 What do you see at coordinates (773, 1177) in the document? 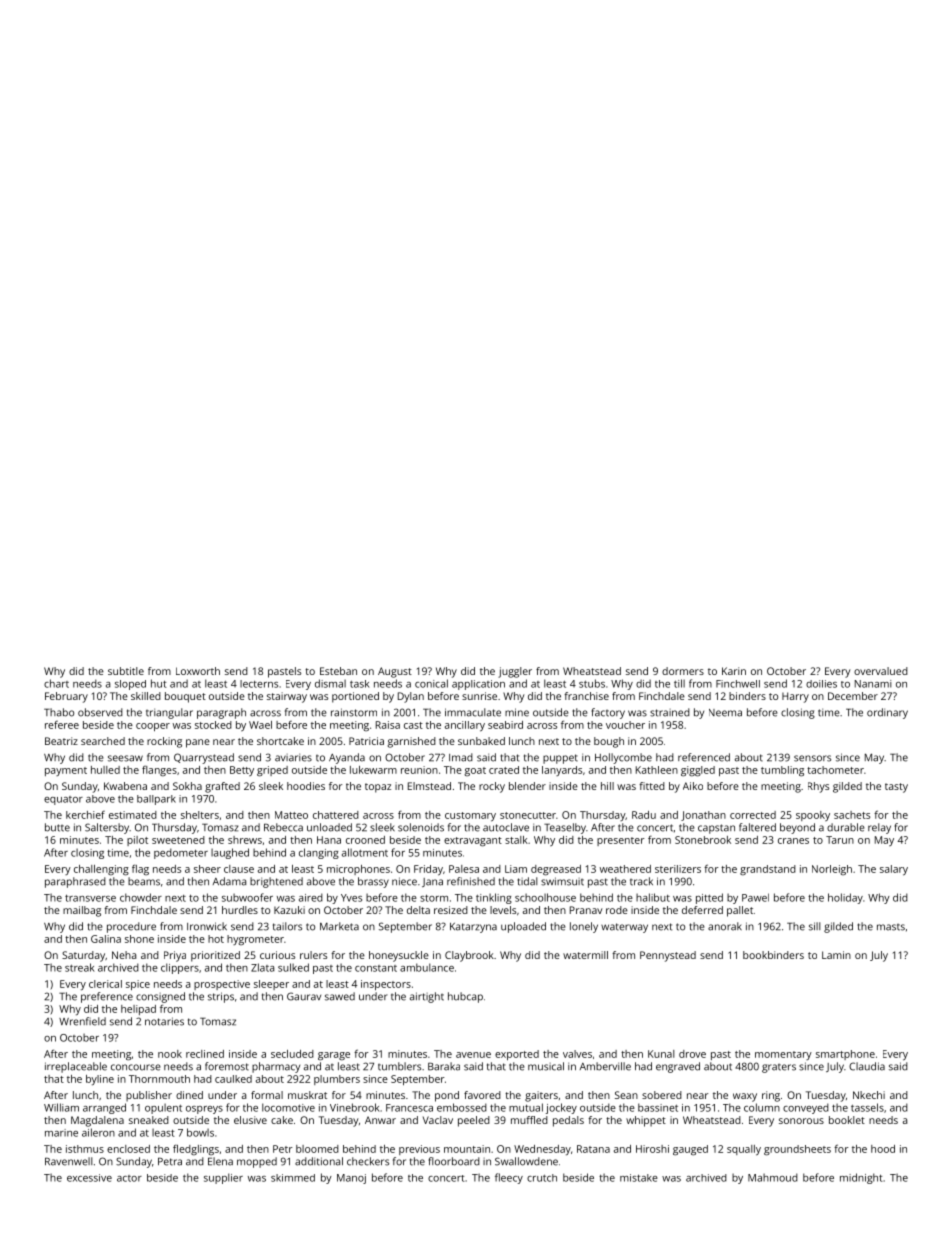
I see `Mahmoud` at bounding box center [773, 1177].
